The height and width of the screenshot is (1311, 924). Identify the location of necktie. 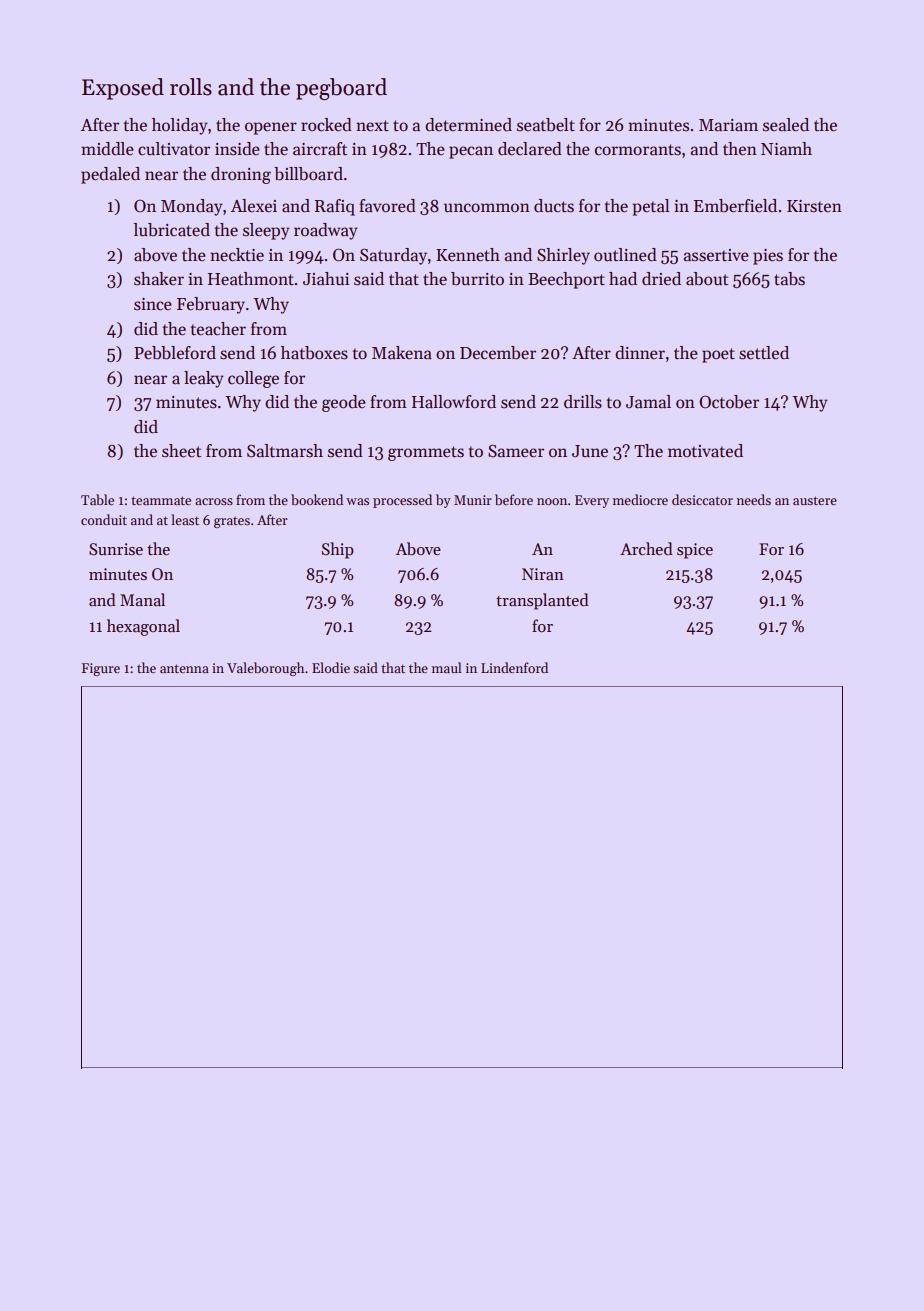
(237, 255).
